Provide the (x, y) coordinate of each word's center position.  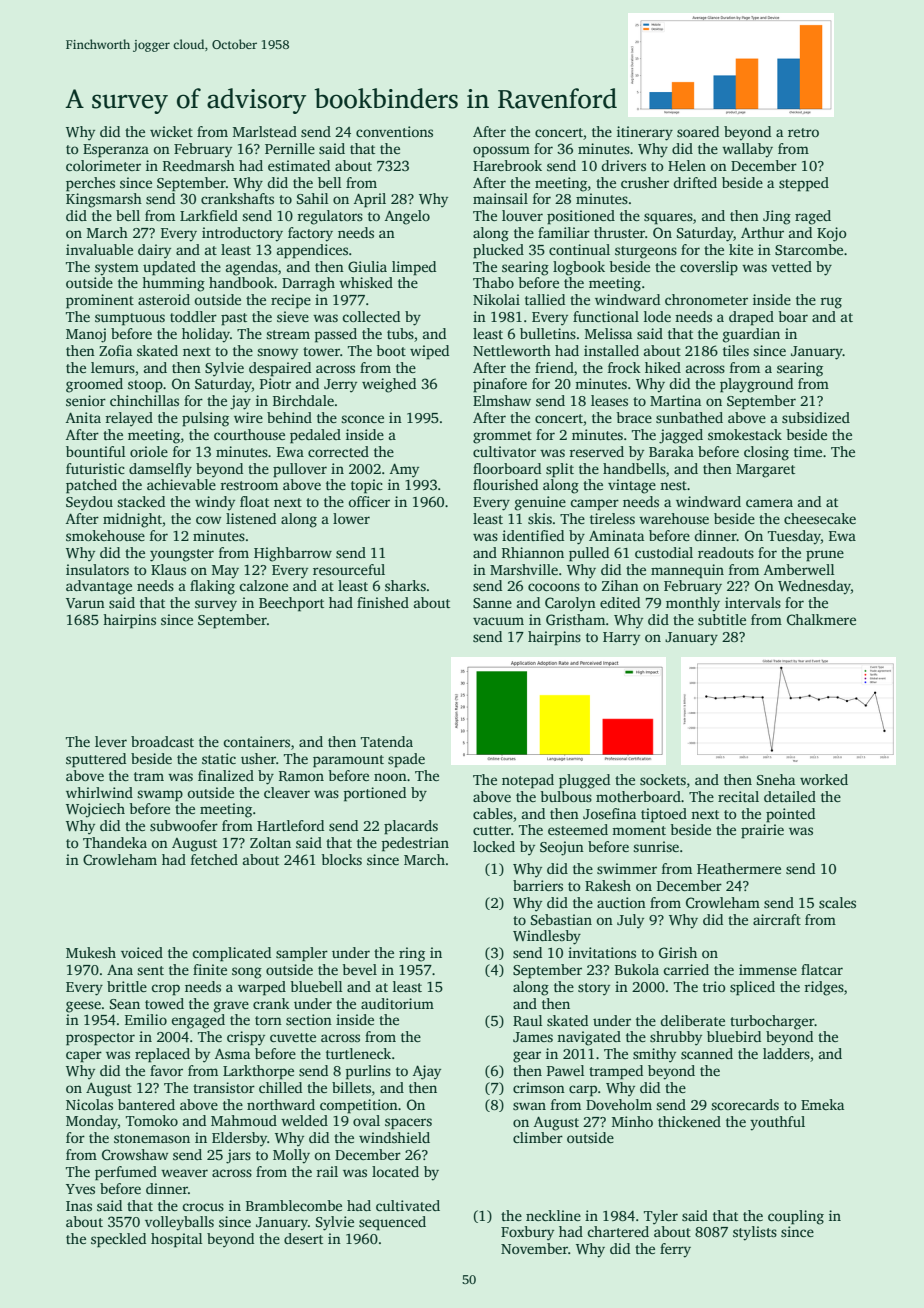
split (560, 470)
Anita (83, 417)
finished (383, 602)
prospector (100, 1039)
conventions (394, 131)
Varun (85, 603)
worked (824, 779)
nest (673, 485)
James (533, 1037)
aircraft (777, 919)
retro (803, 132)
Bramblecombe (294, 1205)
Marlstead (265, 131)
